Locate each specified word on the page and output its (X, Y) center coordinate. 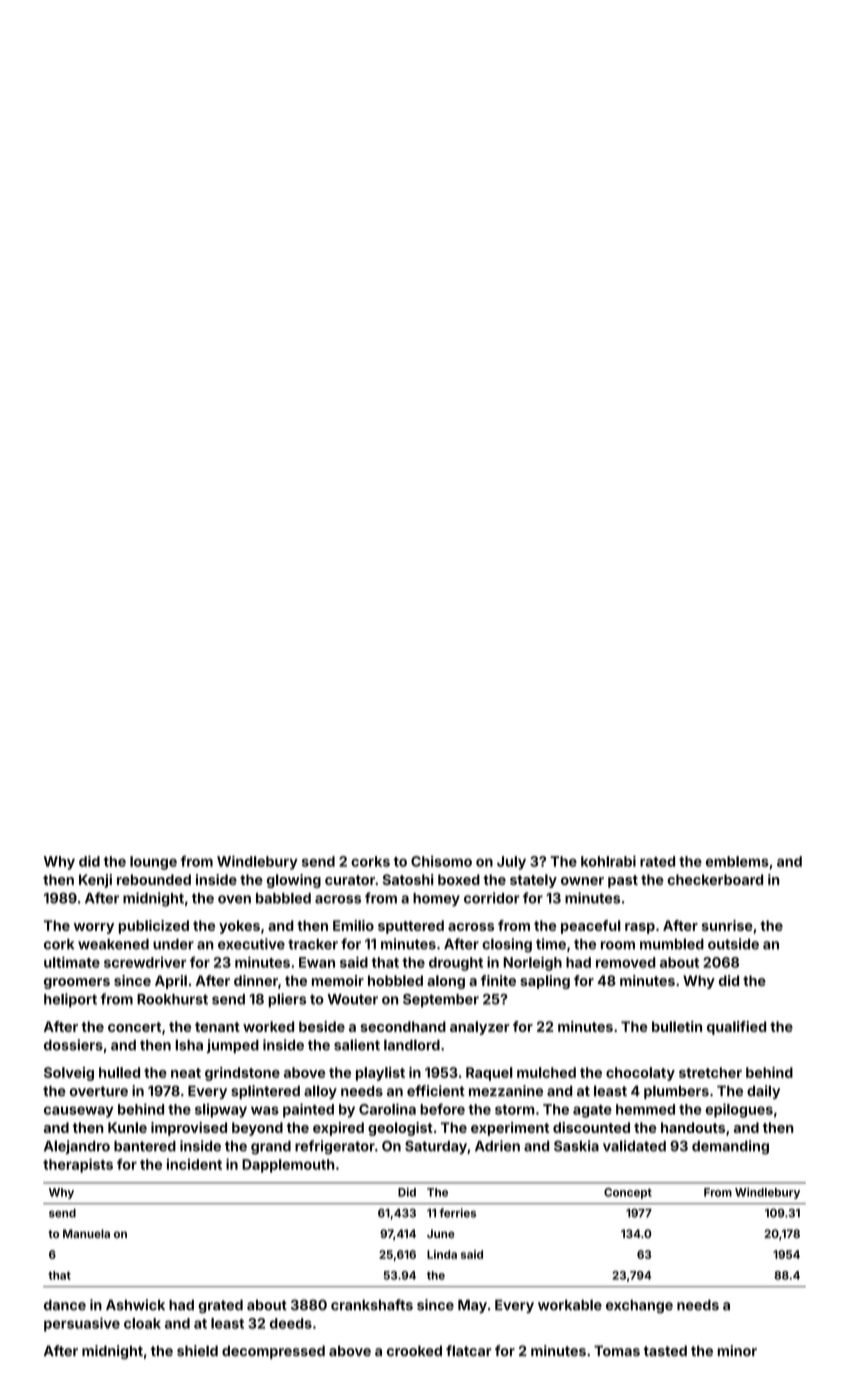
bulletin (677, 1026)
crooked (414, 1350)
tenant (217, 1027)
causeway (79, 1112)
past (623, 881)
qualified (736, 1028)
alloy (320, 1092)
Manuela (86, 1233)
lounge (153, 863)
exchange (639, 1306)
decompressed (273, 1352)
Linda (442, 1254)
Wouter (352, 999)
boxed (459, 879)
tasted (665, 1350)
